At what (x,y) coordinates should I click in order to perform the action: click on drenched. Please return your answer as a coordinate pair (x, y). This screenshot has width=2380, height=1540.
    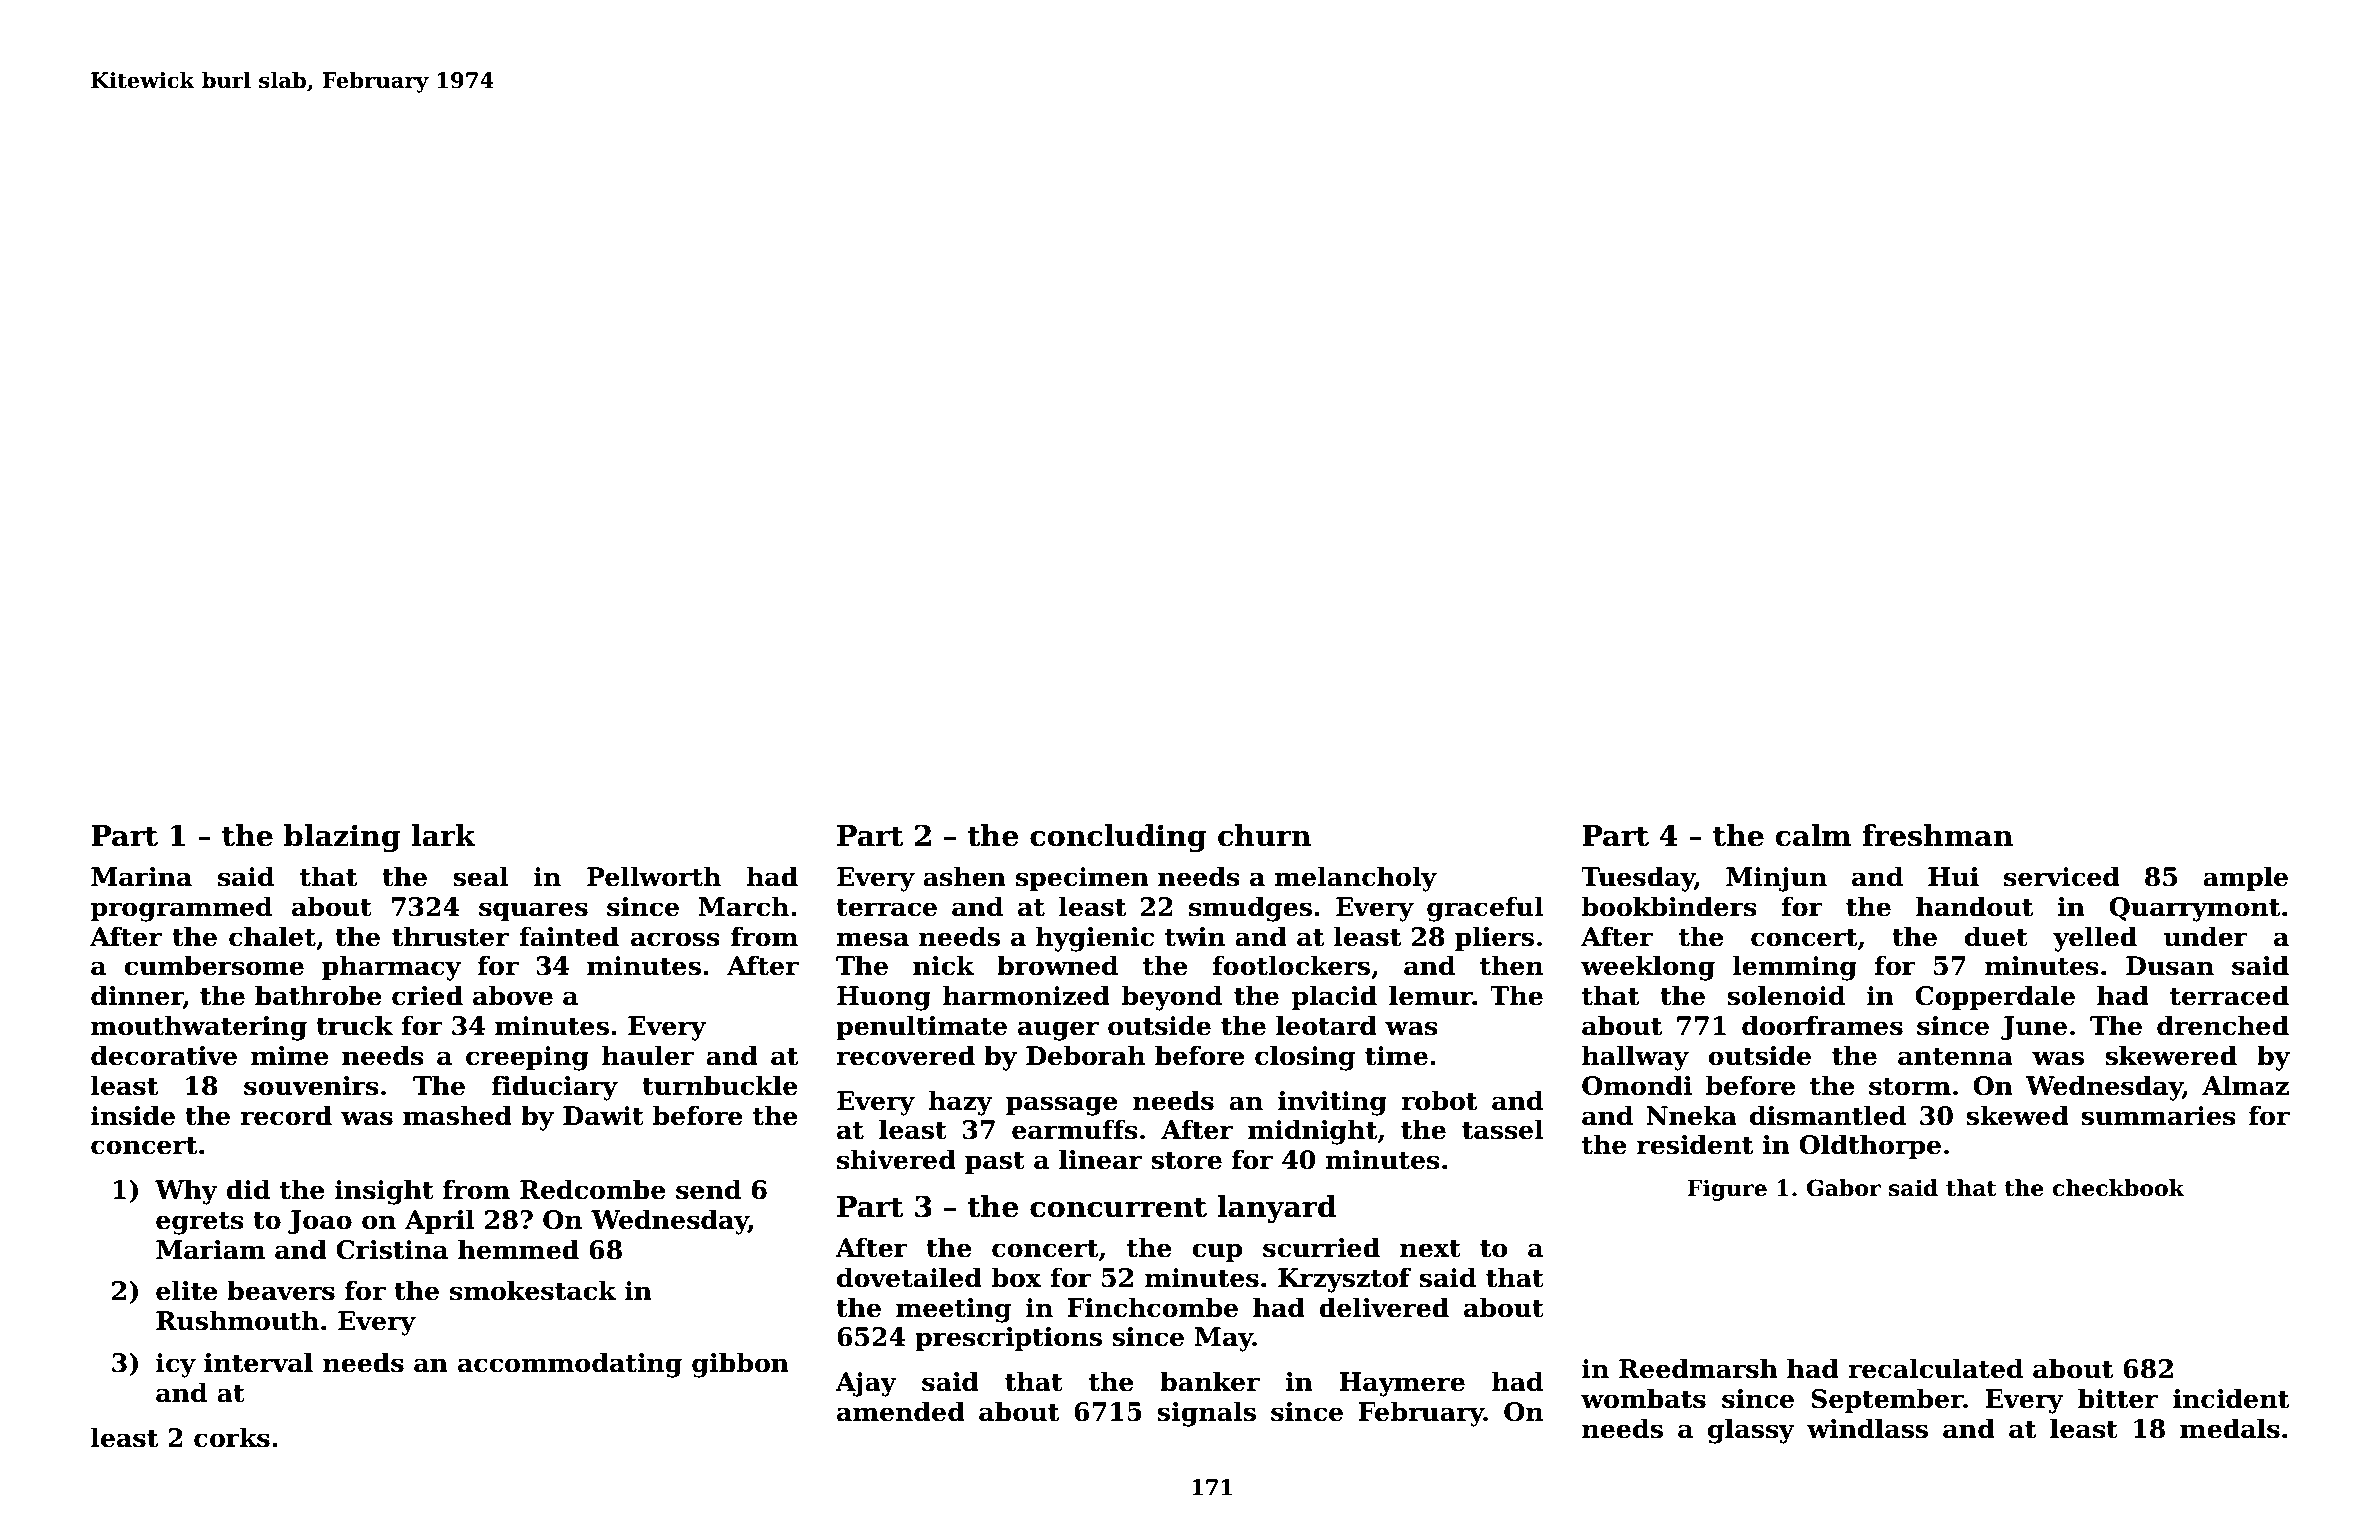
    Looking at the image, I should click on (2223, 1025).
